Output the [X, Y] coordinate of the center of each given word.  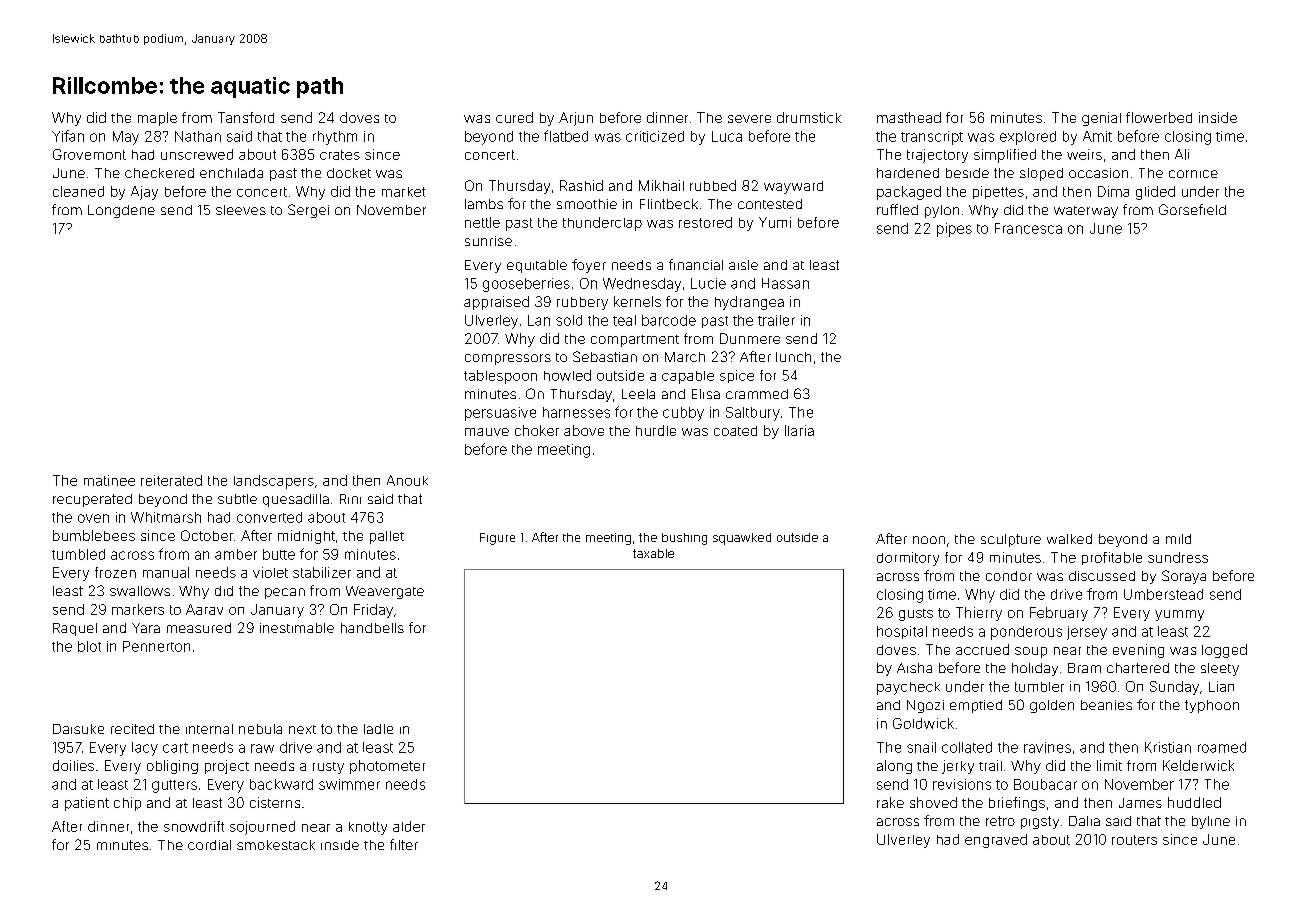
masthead [909, 117]
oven [93, 518]
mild [1178, 539]
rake [890, 802]
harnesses [576, 412]
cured [514, 117]
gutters [174, 786]
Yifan [68, 136]
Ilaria [799, 430]
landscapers [274, 482]
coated [735, 431]
